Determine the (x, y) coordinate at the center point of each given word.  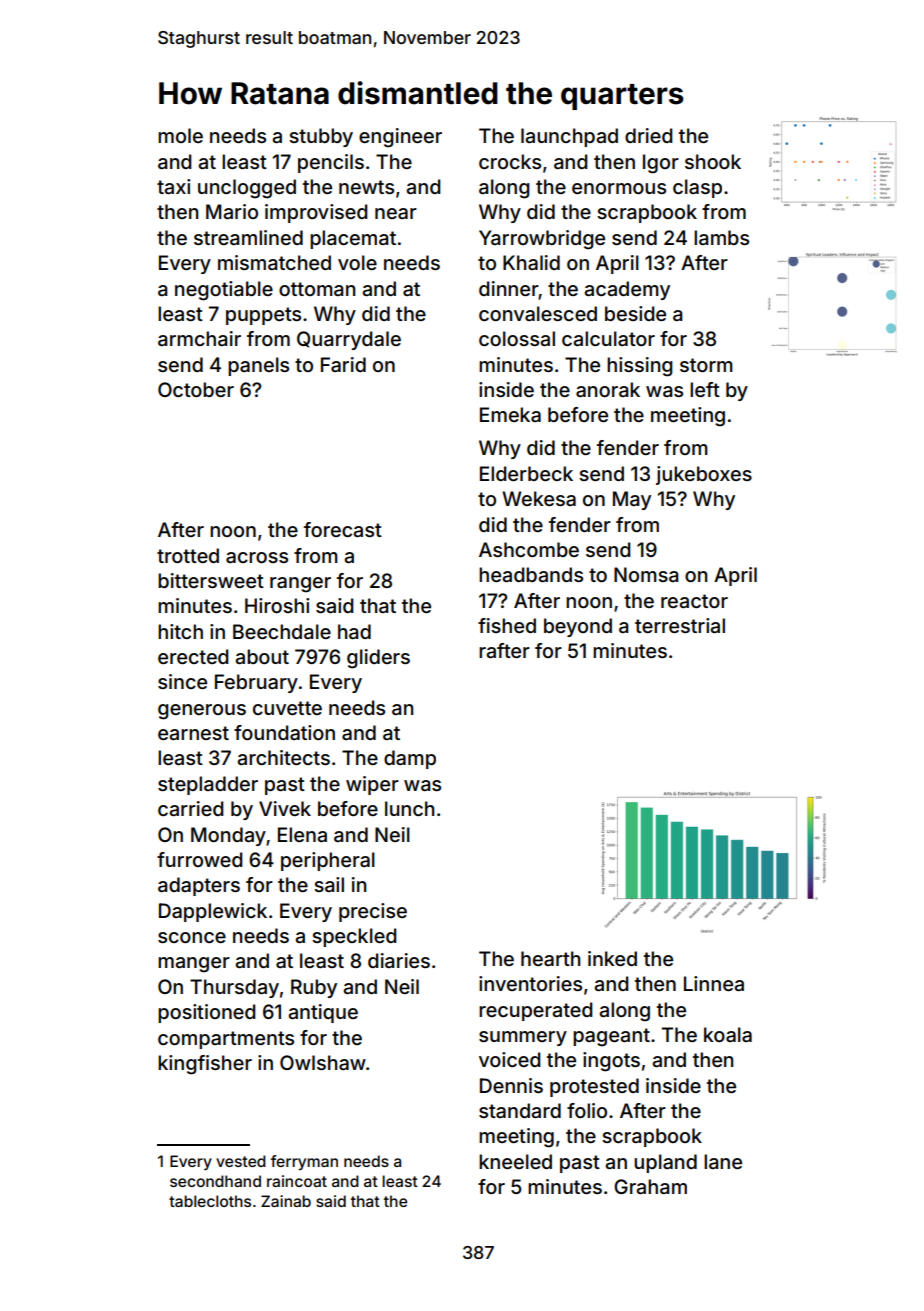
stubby (321, 137)
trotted (188, 555)
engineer (400, 138)
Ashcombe (529, 549)
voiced (510, 1059)
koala (728, 1034)
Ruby (314, 988)
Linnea (714, 983)
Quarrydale (349, 340)
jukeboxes (704, 475)
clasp (697, 188)
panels (258, 366)
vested (241, 1161)
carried (191, 808)
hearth (550, 958)
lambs (721, 237)
